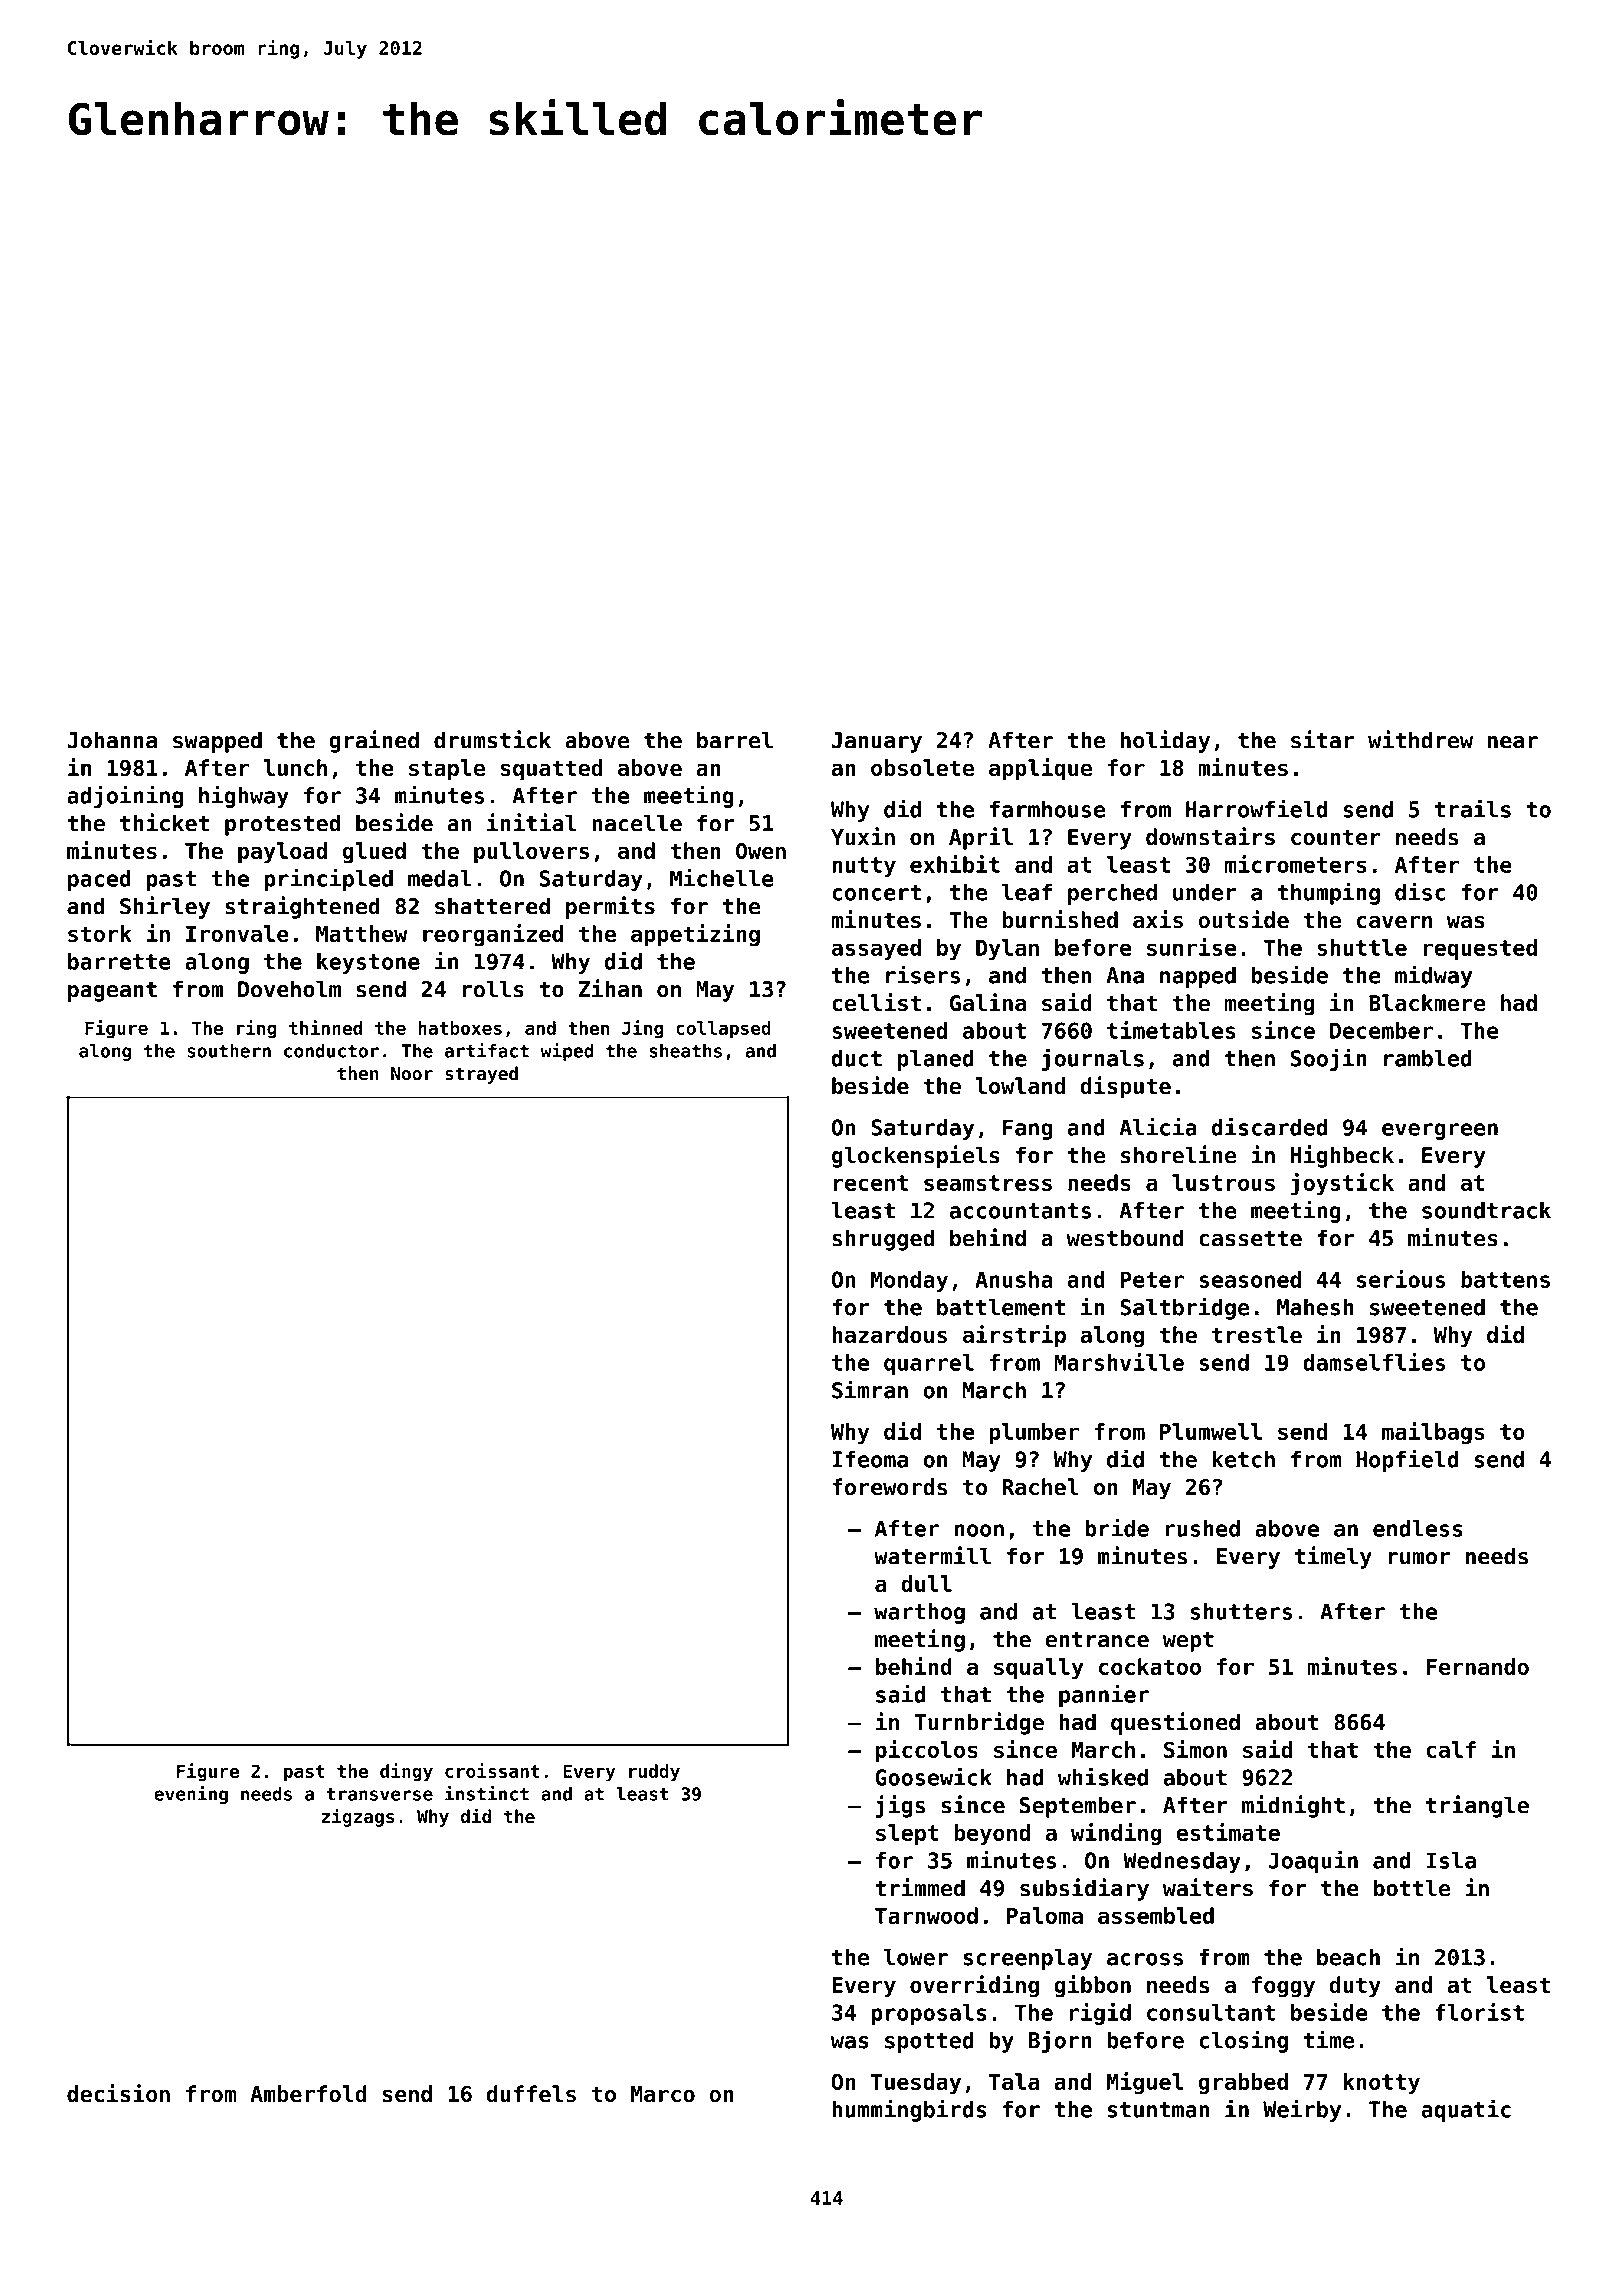 This document has height=2292, width=1620. I want to click on barrel, so click(735, 740).
